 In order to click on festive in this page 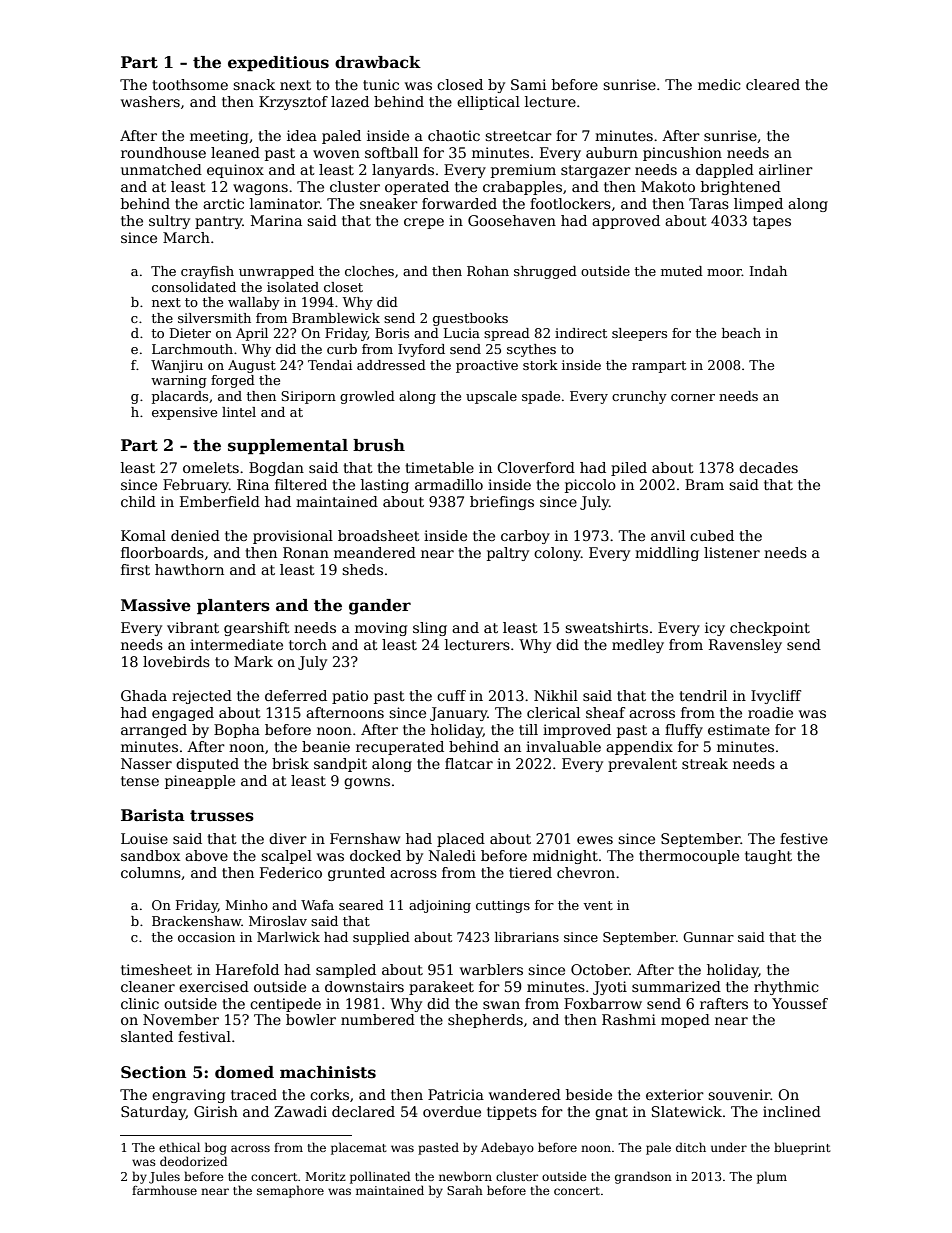, I will do `click(804, 838)`.
